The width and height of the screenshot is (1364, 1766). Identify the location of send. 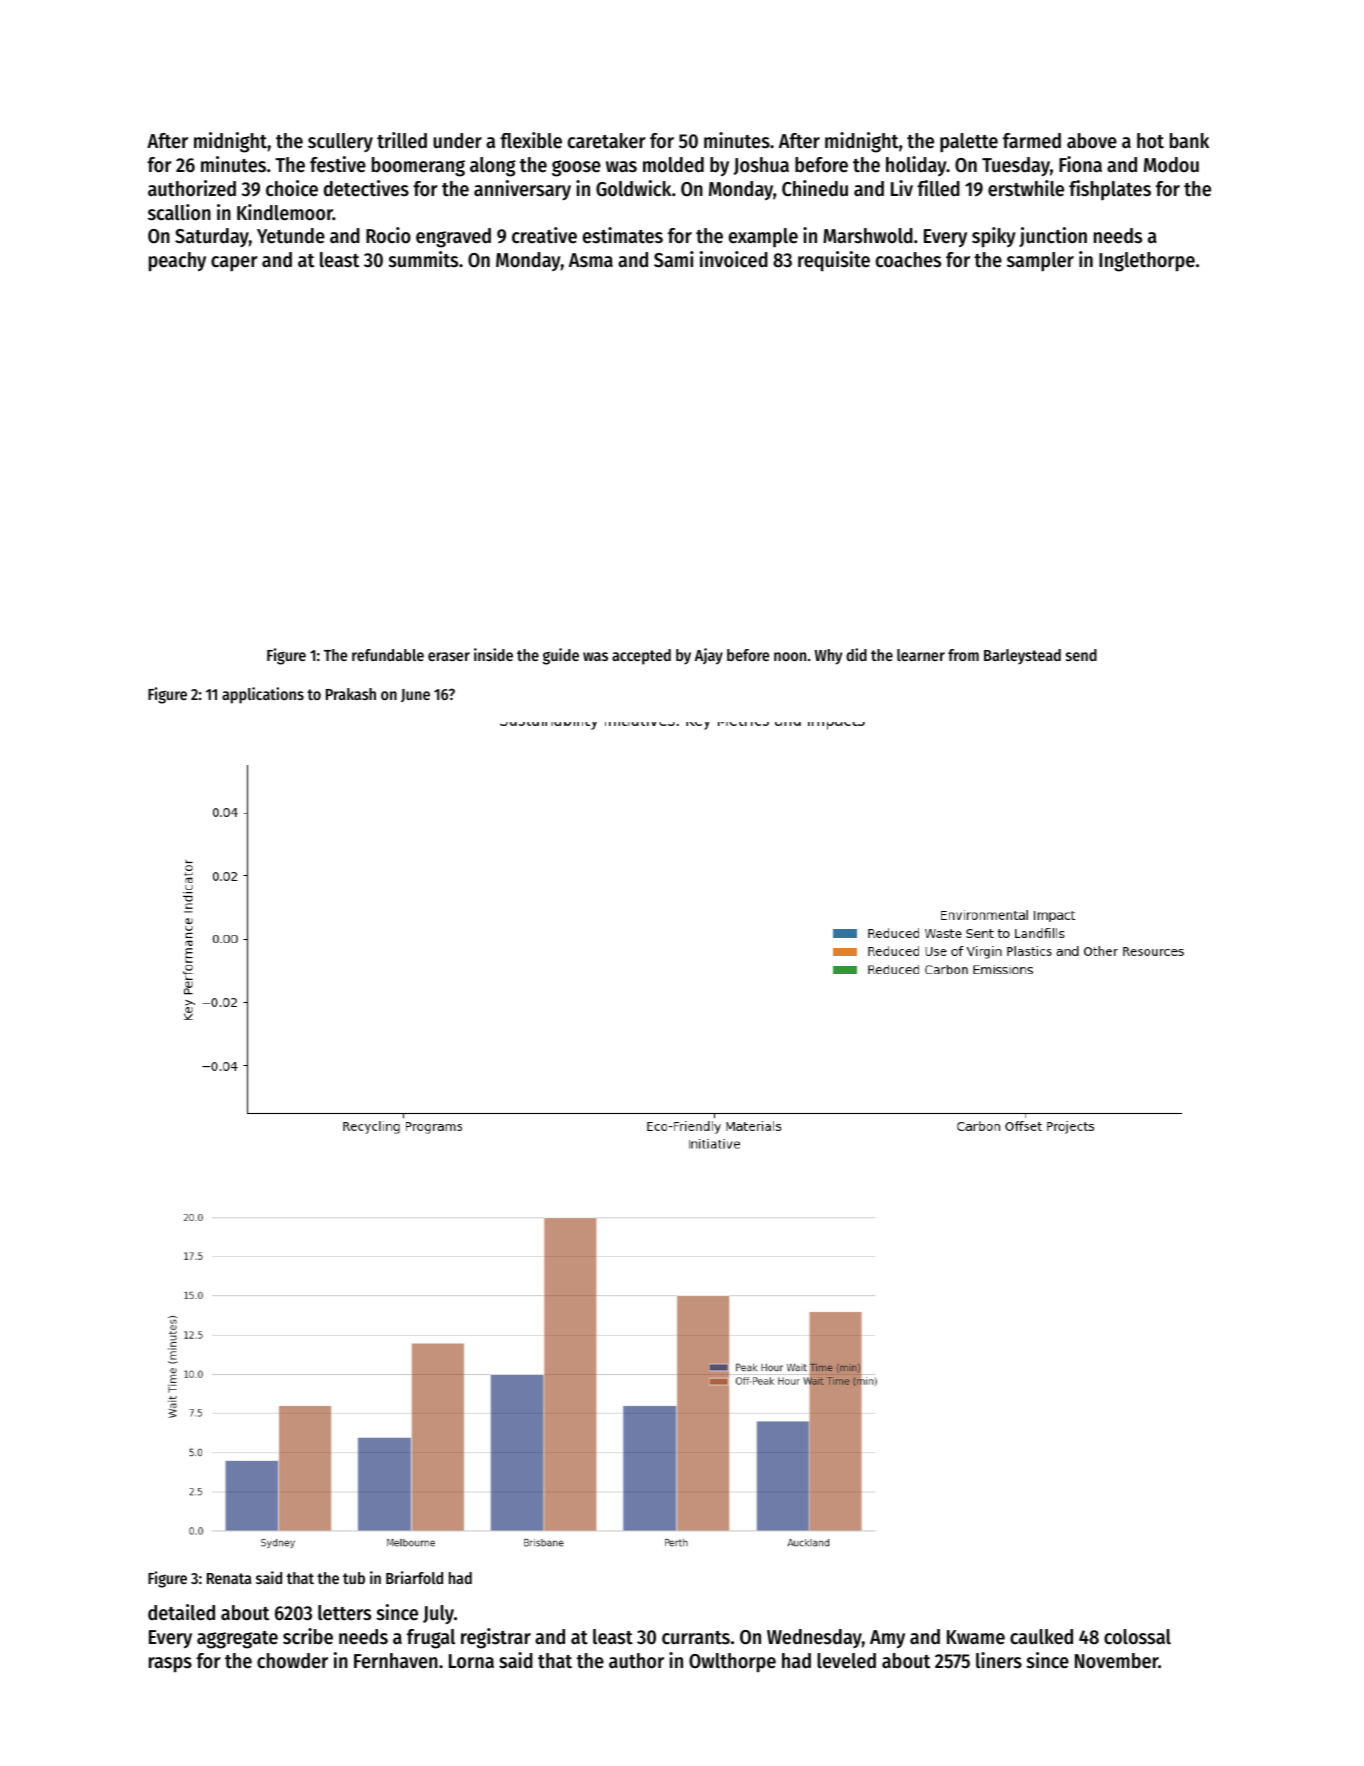
(1081, 655).
